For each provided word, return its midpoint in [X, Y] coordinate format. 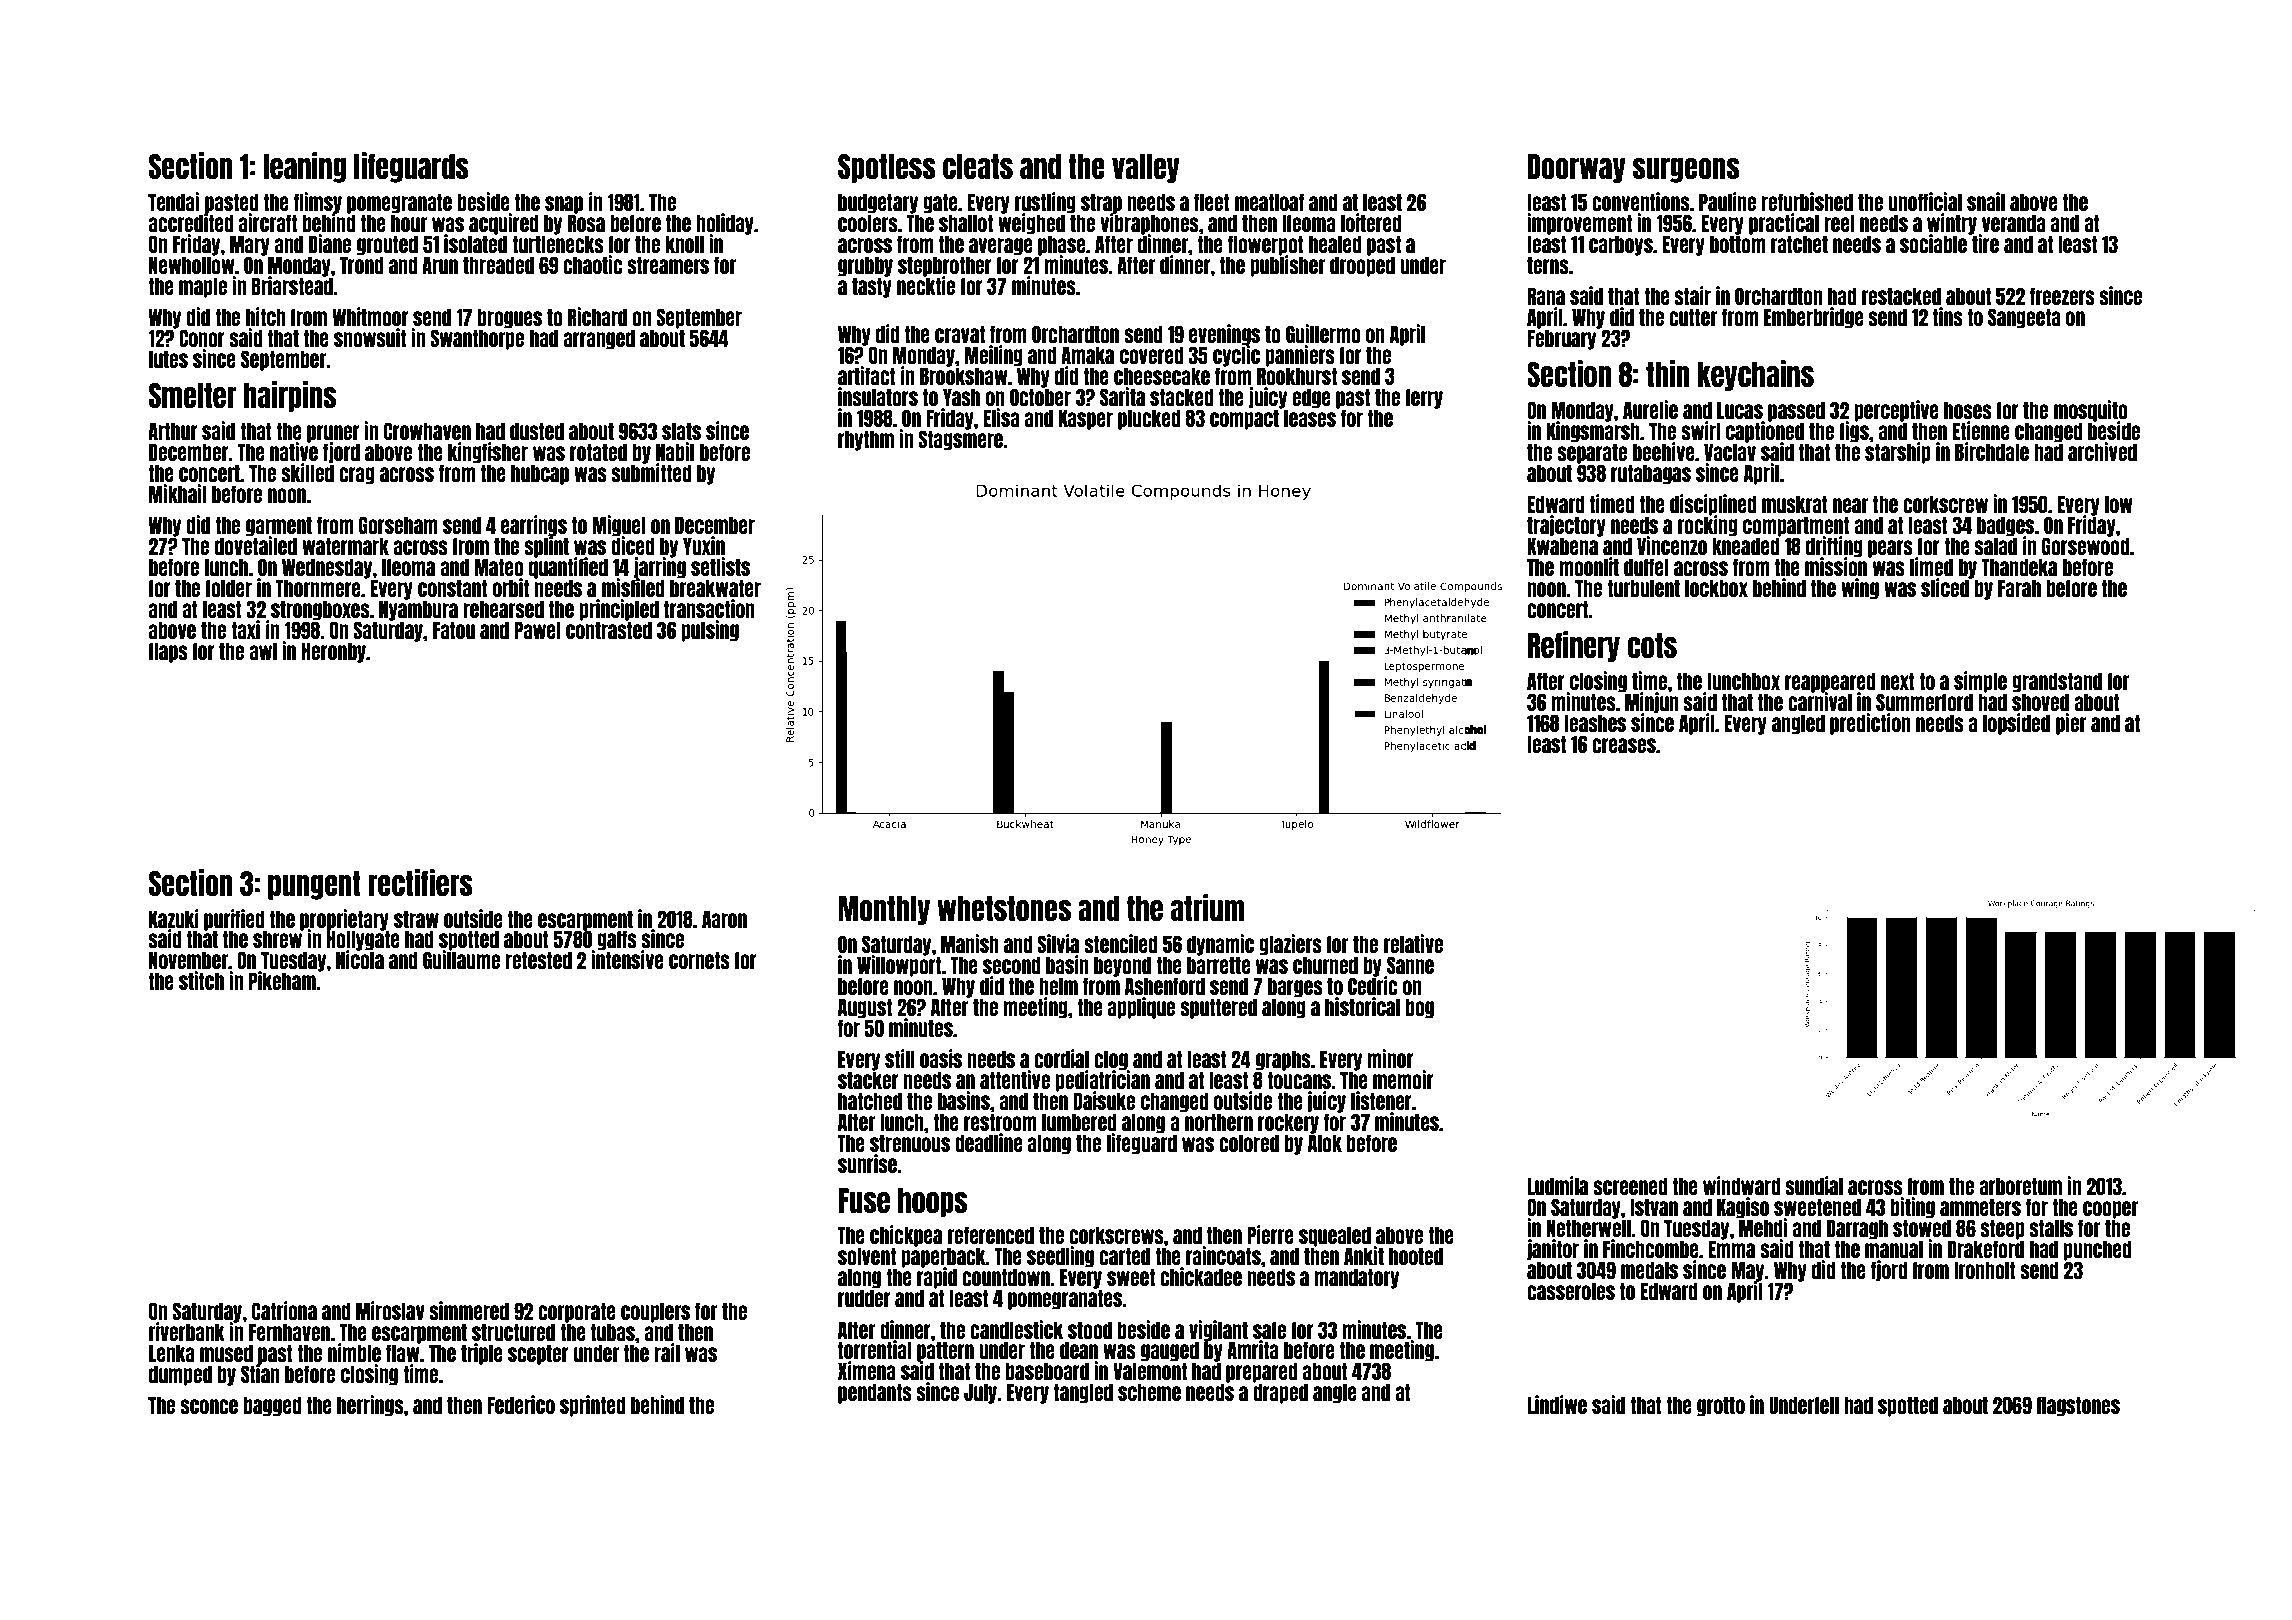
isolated [475, 244]
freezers [2062, 296]
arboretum [2020, 1186]
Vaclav [1730, 452]
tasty [872, 287]
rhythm [866, 440]
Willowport [899, 966]
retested [538, 960]
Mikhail [178, 493]
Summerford [1924, 702]
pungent [314, 885]
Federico [521, 1404]
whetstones [1004, 908]
